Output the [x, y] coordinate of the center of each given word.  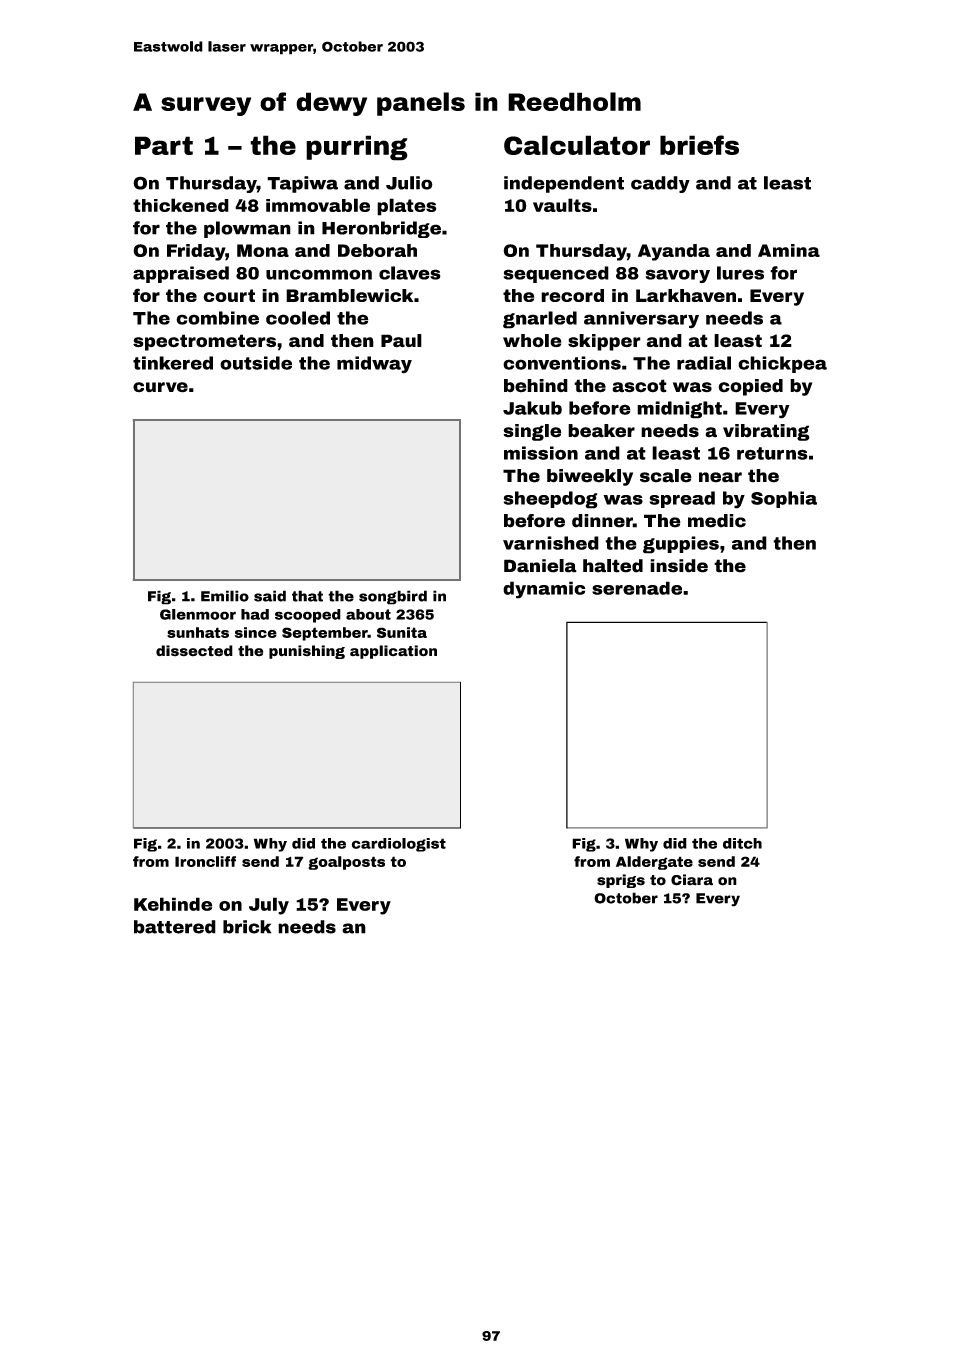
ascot [639, 386]
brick [247, 927]
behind [536, 386]
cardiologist [399, 845]
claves [410, 273]
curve [160, 387]
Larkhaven [686, 295]
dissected [194, 651]
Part [164, 145]
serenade [637, 588]
